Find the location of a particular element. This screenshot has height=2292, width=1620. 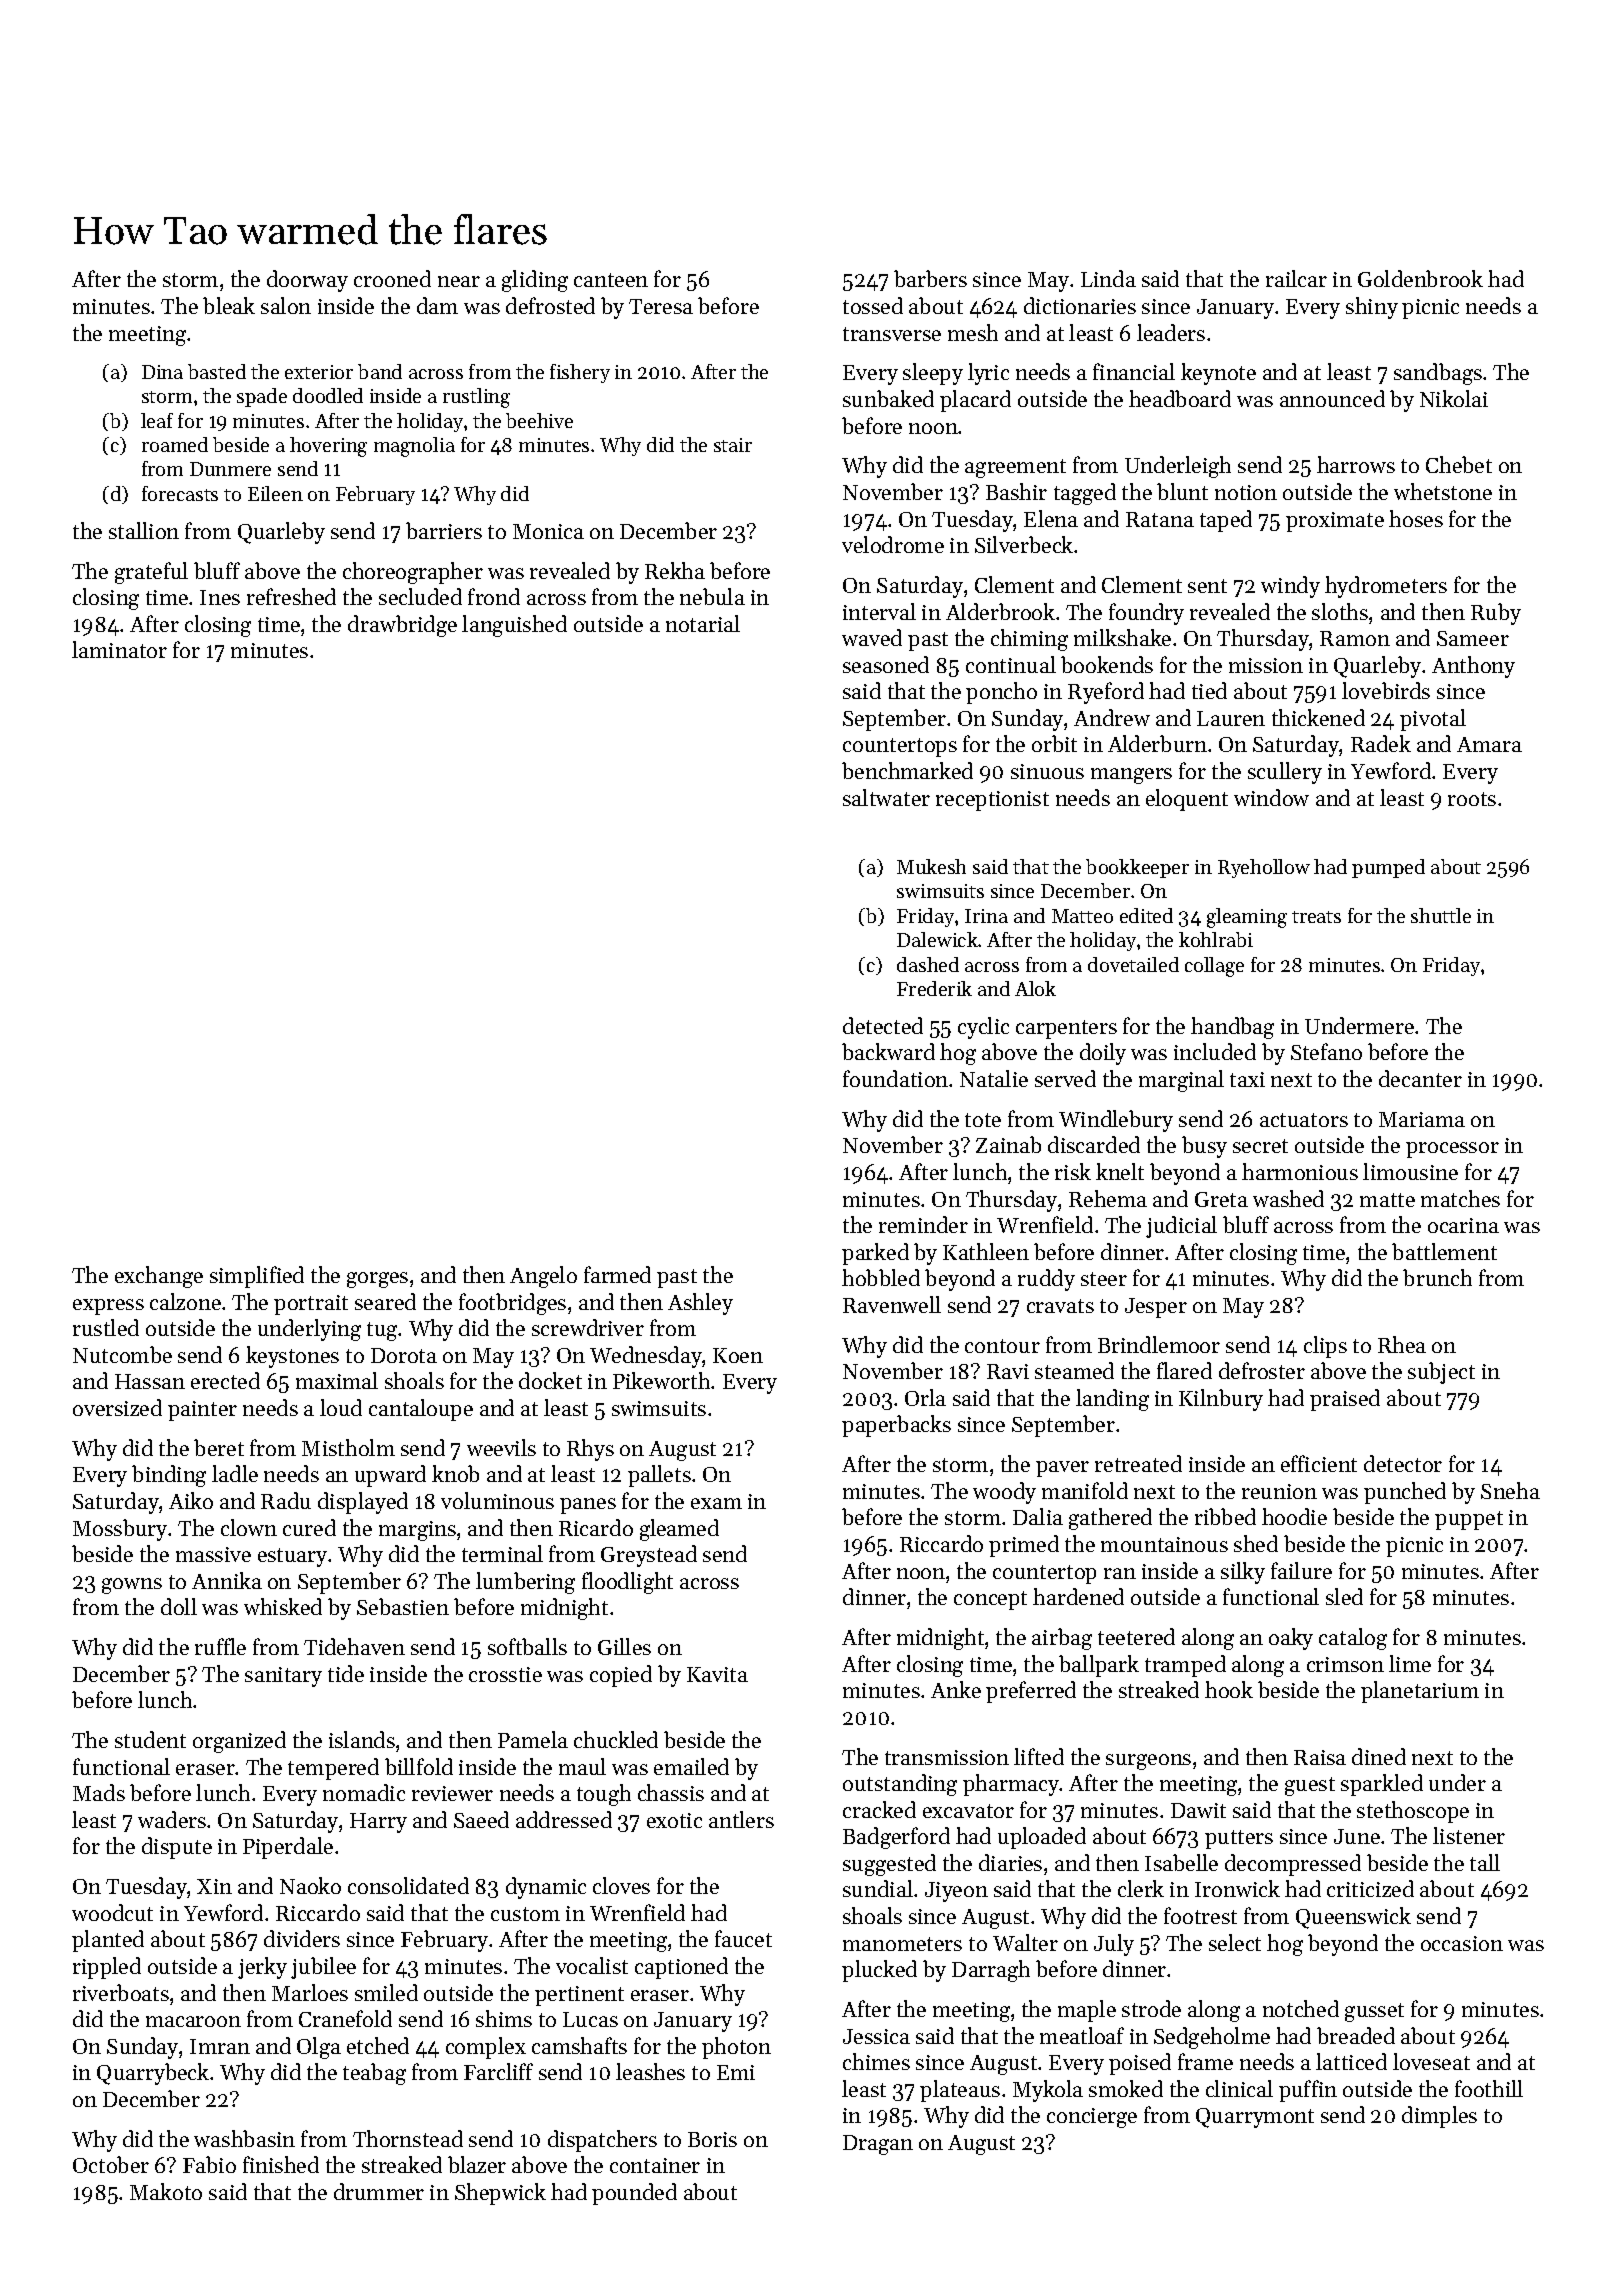

canteen is located at coordinates (611, 280).
